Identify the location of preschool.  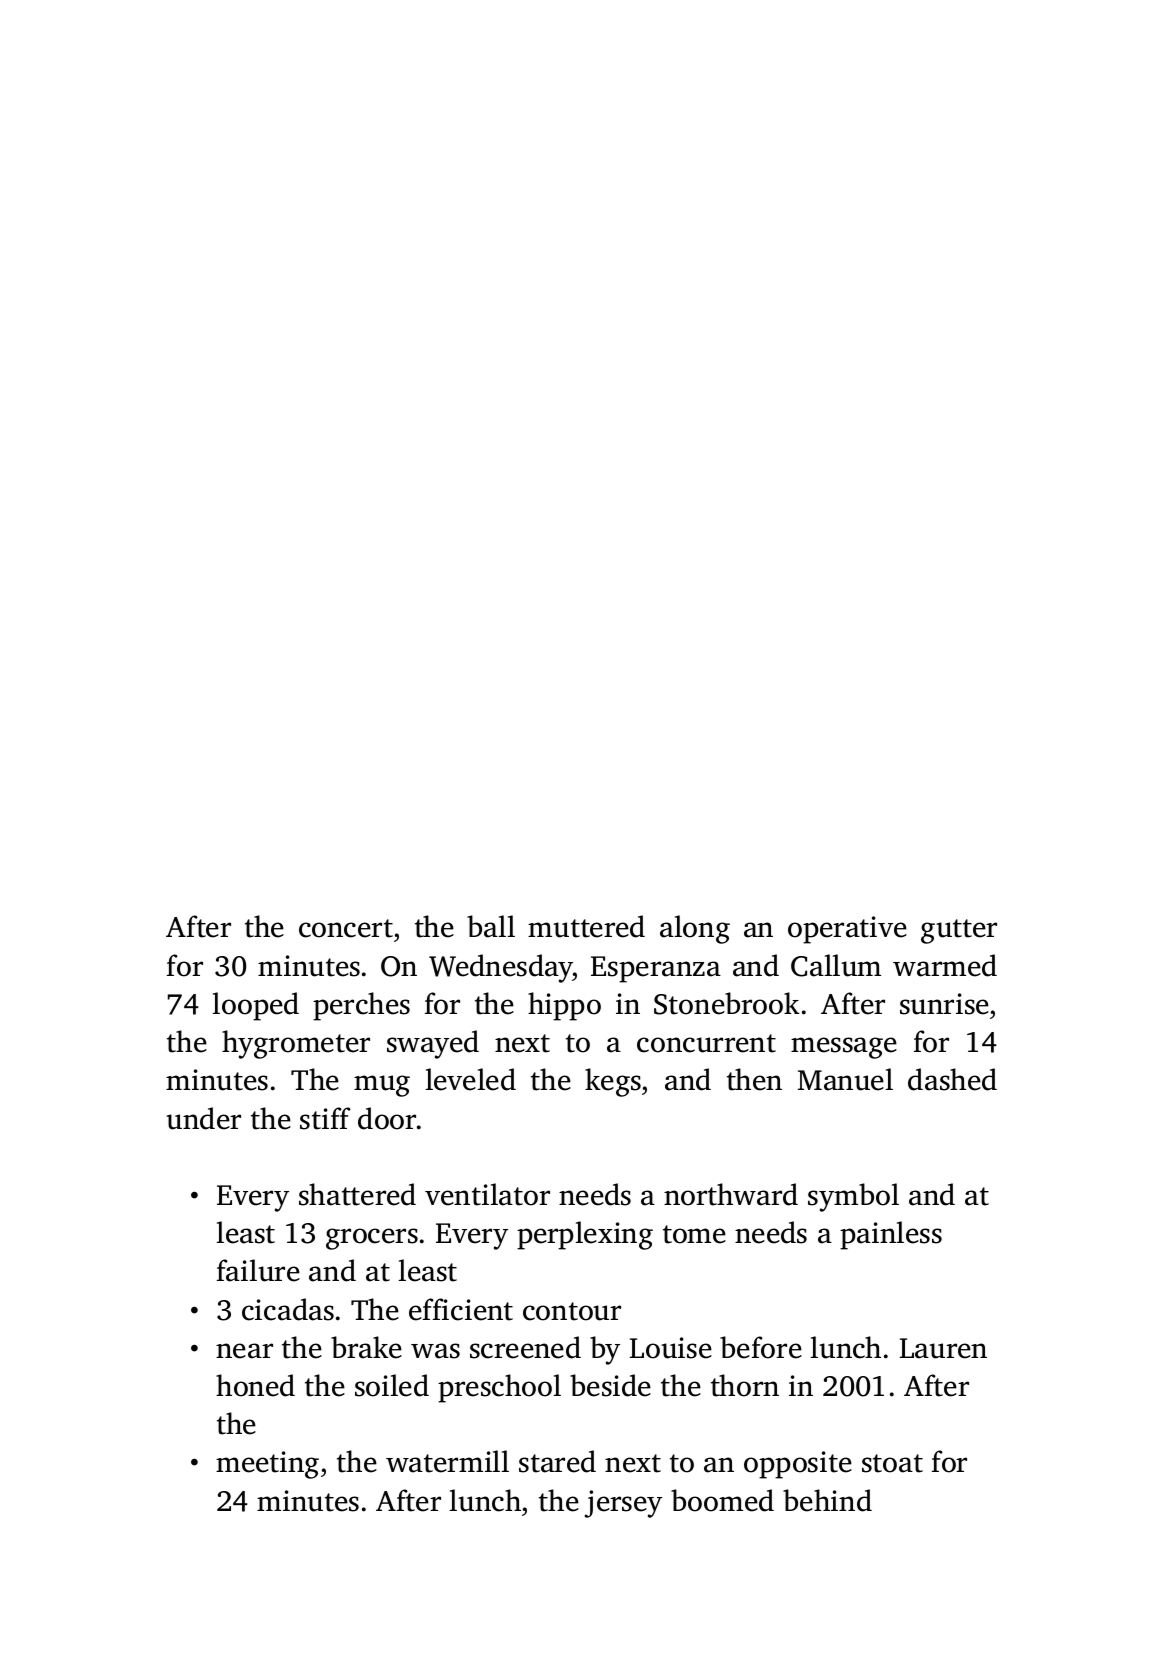
(499, 1388).
